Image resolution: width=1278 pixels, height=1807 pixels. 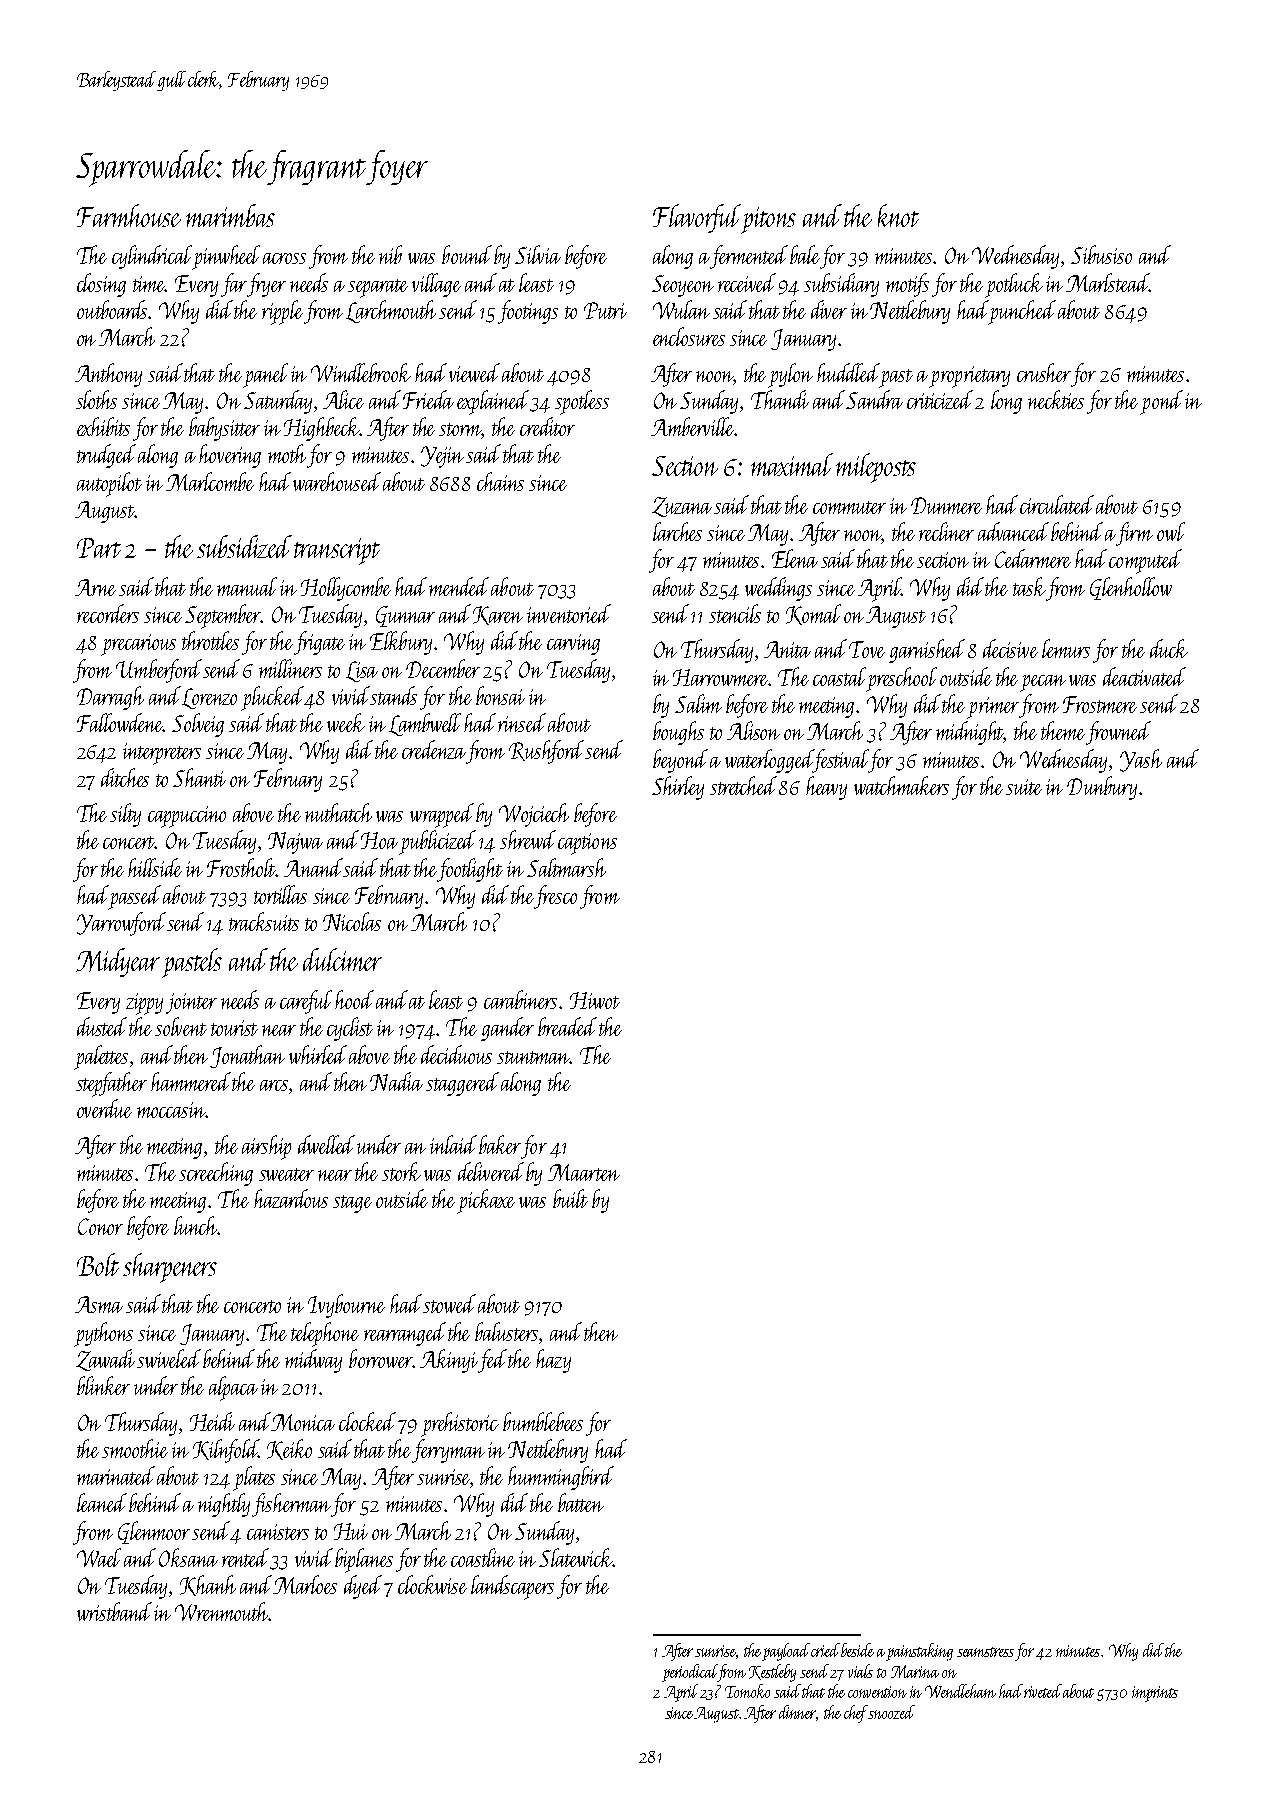 I want to click on Farmhouse, so click(x=129, y=215).
